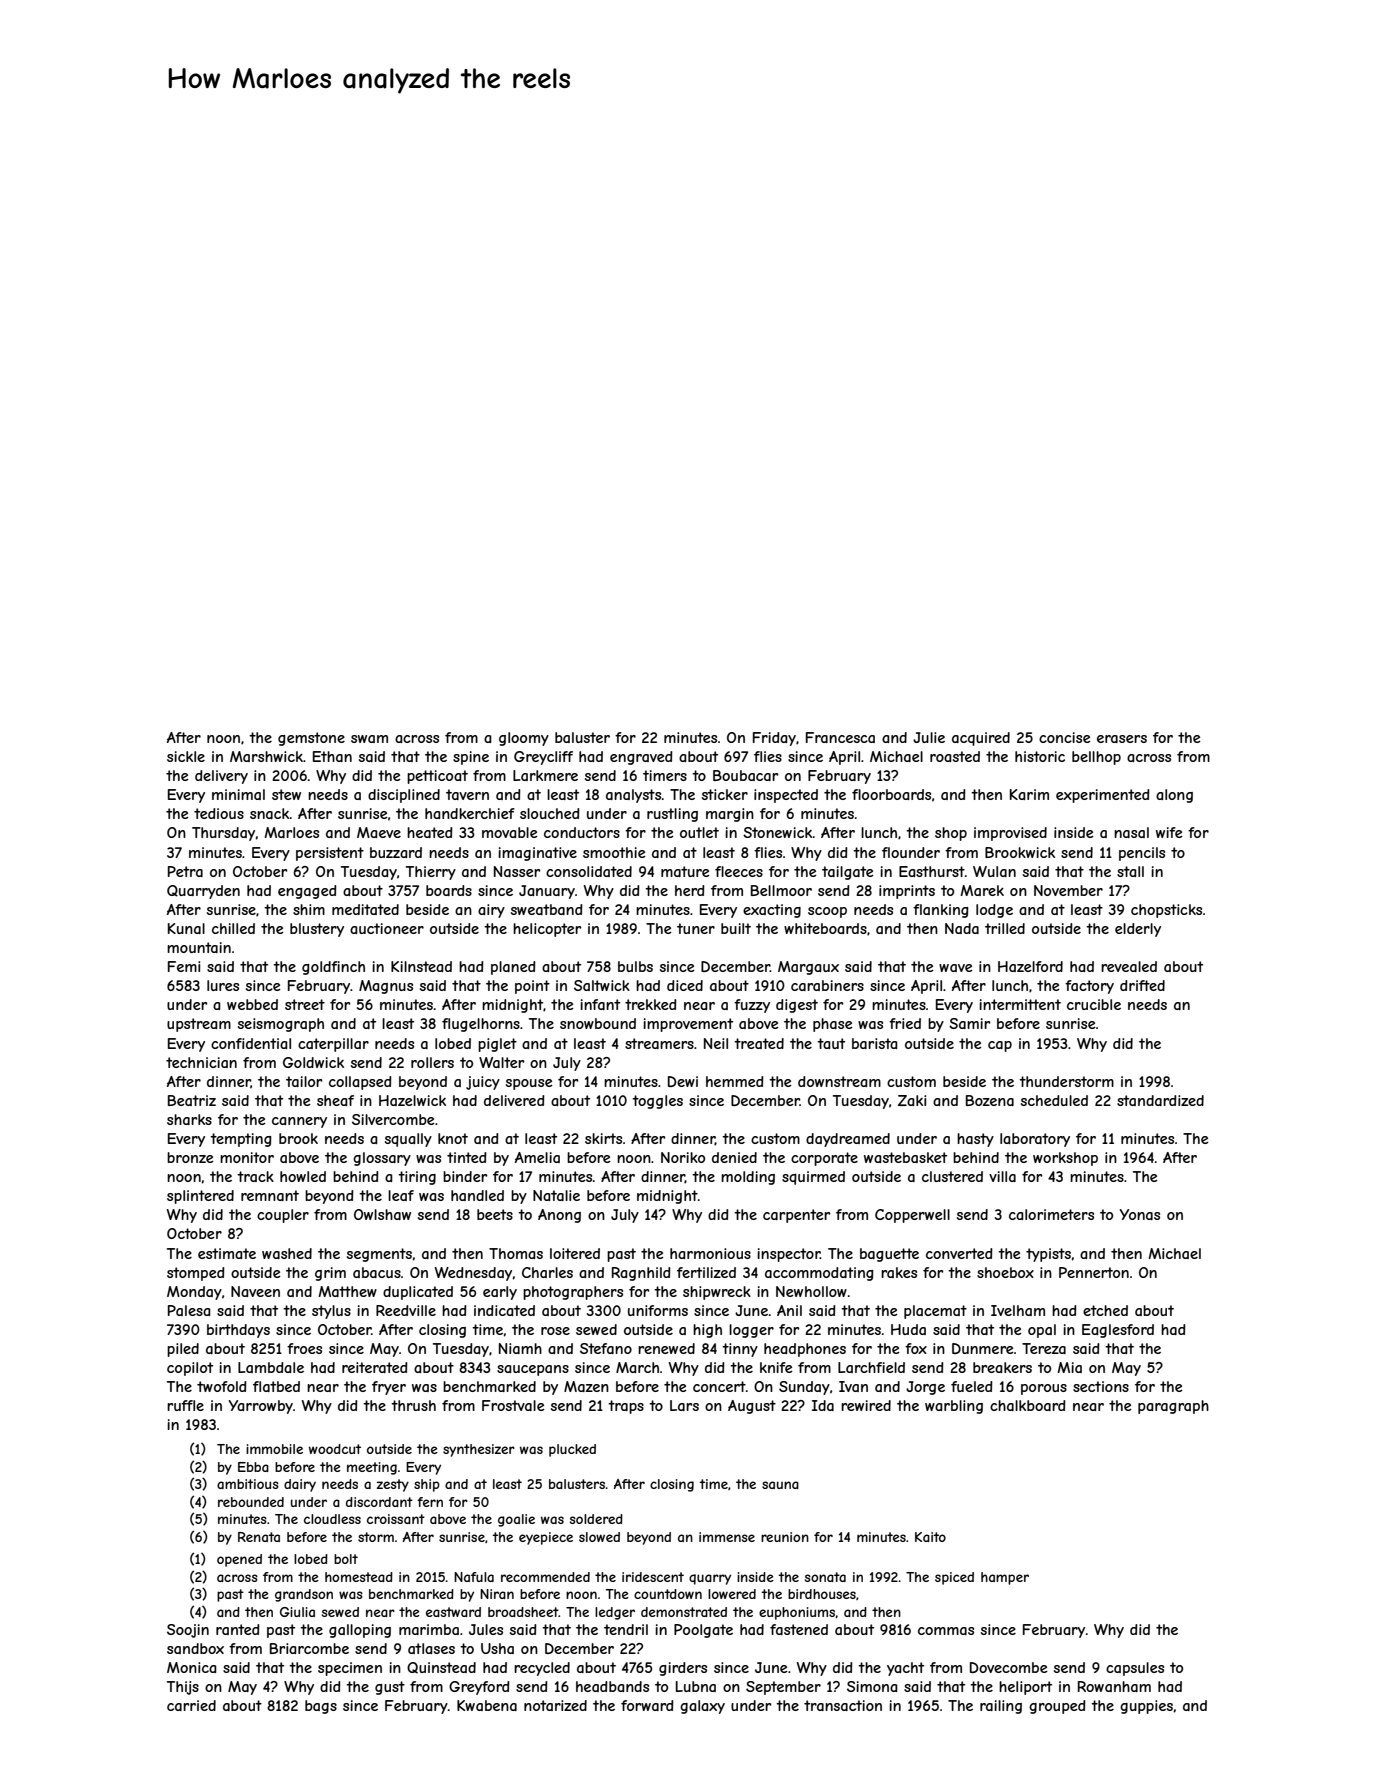 The image size is (1378, 1783). I want to click on erasers, so click(1122, 739).
